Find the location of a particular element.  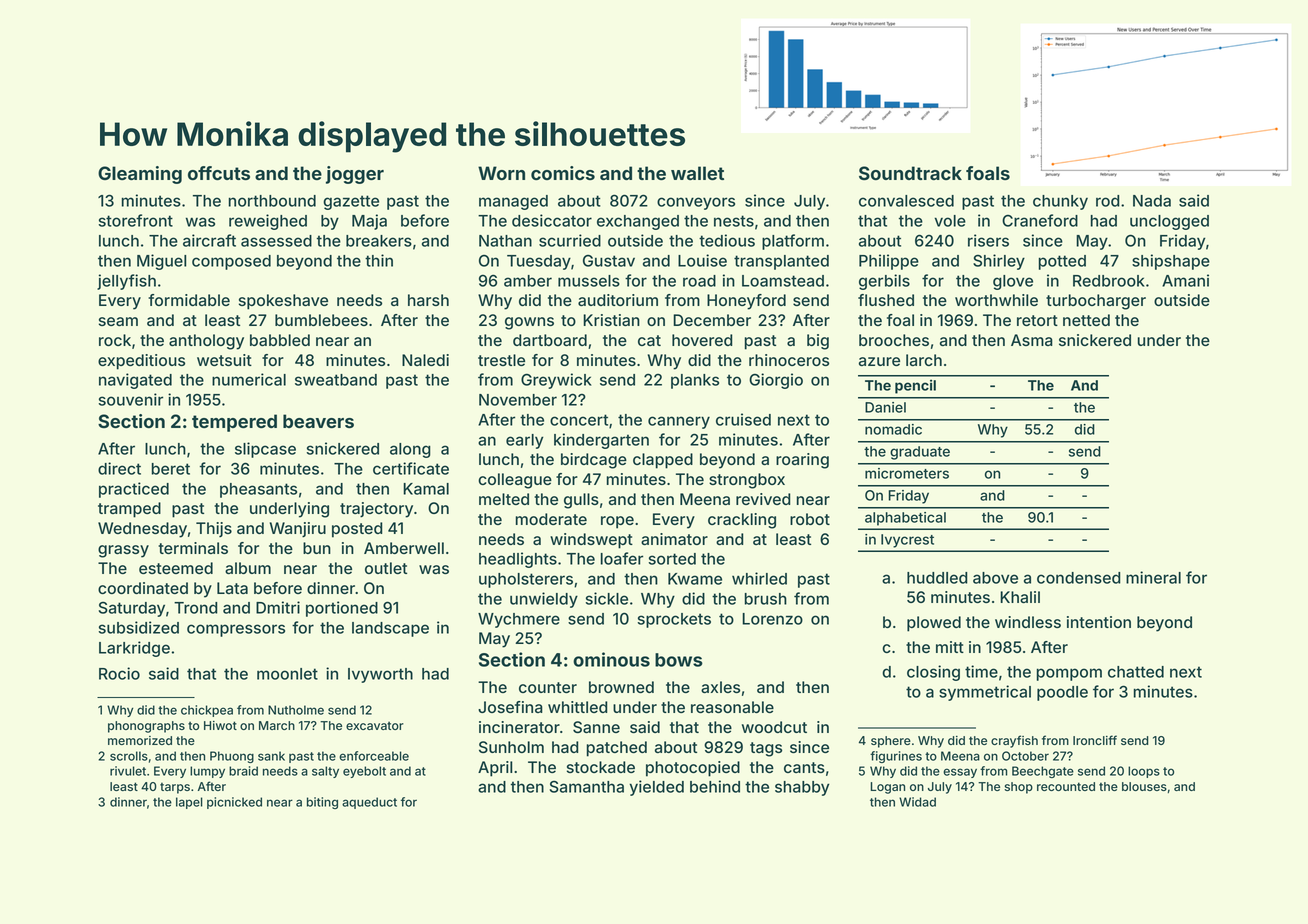

Asma is located at coordinates (1032, 340).
